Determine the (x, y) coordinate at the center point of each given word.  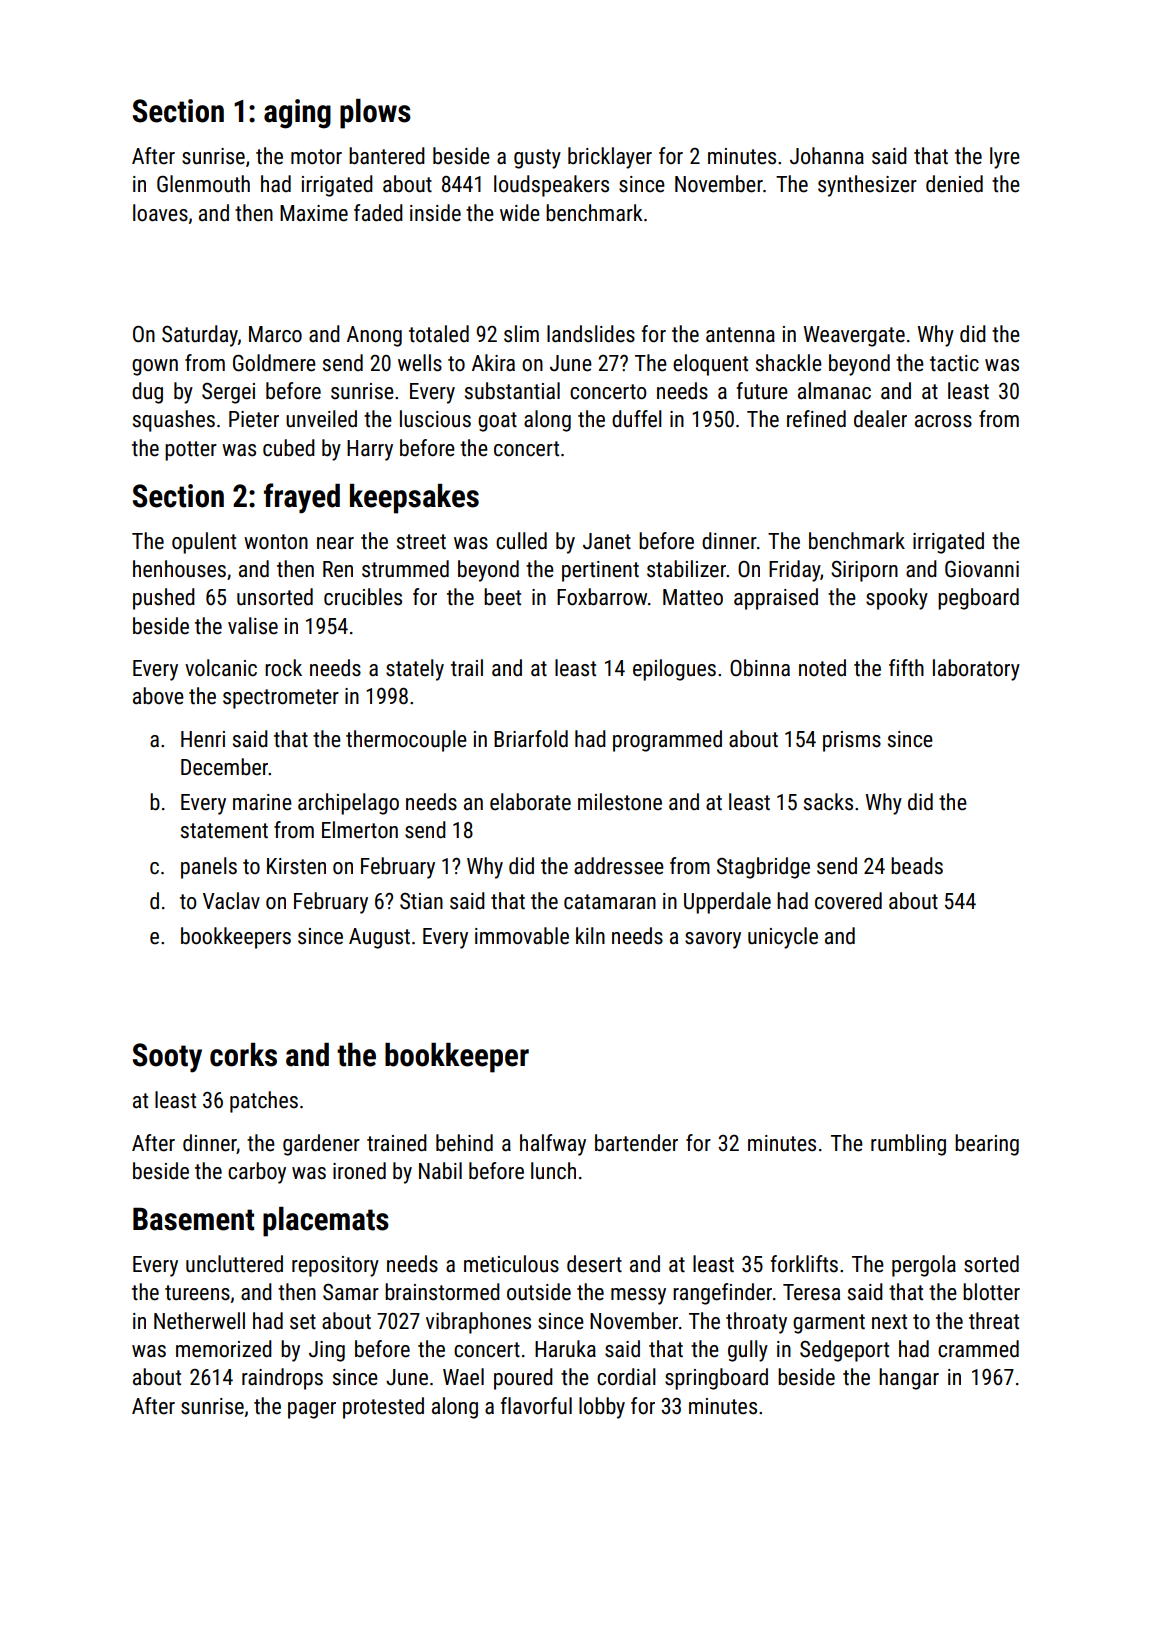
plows (375, 114)
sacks (828, 802)
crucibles (363, 597)
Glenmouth (203, 184)
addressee (619, 866)
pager (312, 1410)
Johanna (827, 156)
